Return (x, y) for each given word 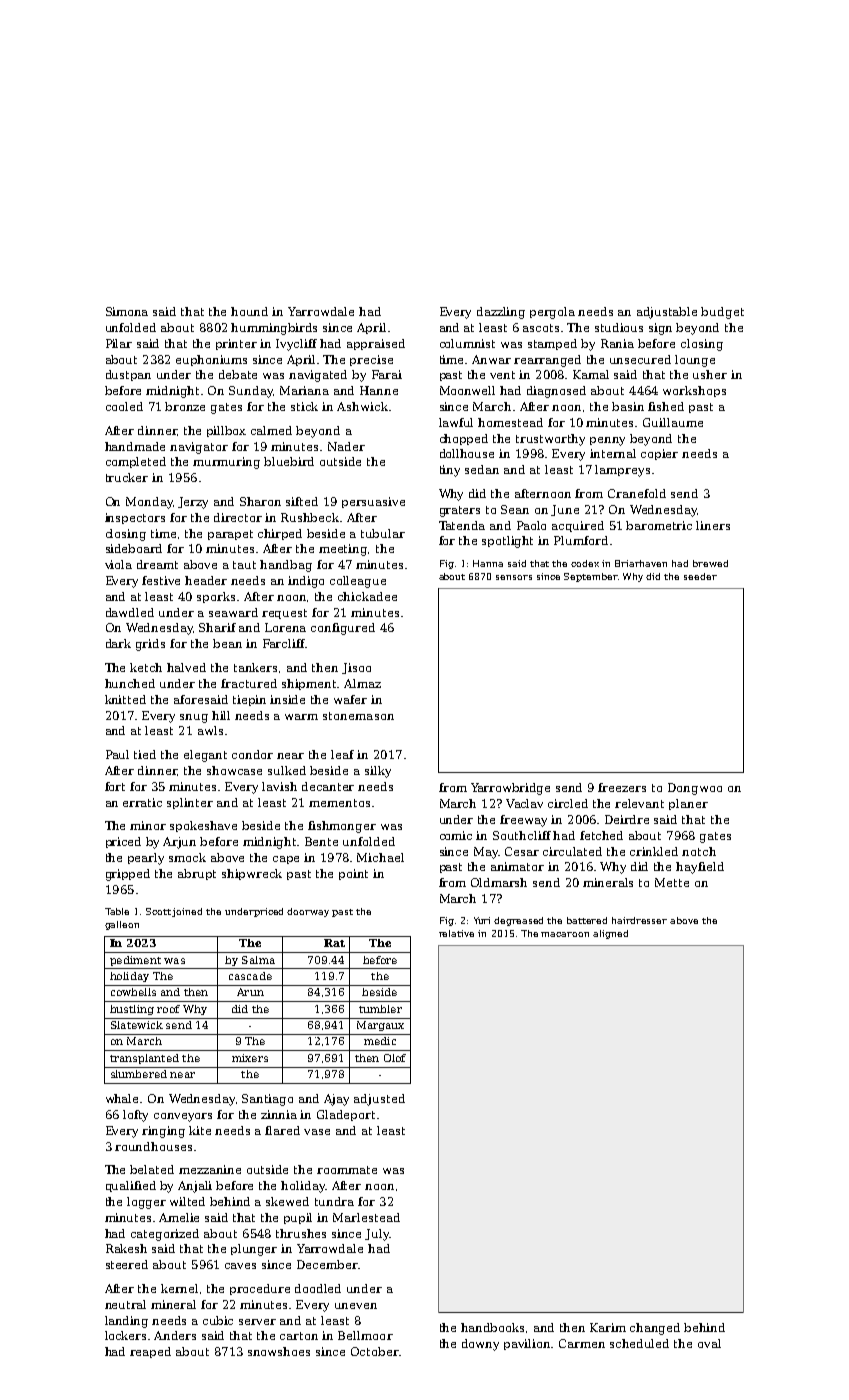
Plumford (581, 540)
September (591, 577)
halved (186, 667)
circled (568, 803)
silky (378, 772)
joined (187, 912)
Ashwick (362, 406)
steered (127, 1264)
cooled (124, 406)
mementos (339, 803)
